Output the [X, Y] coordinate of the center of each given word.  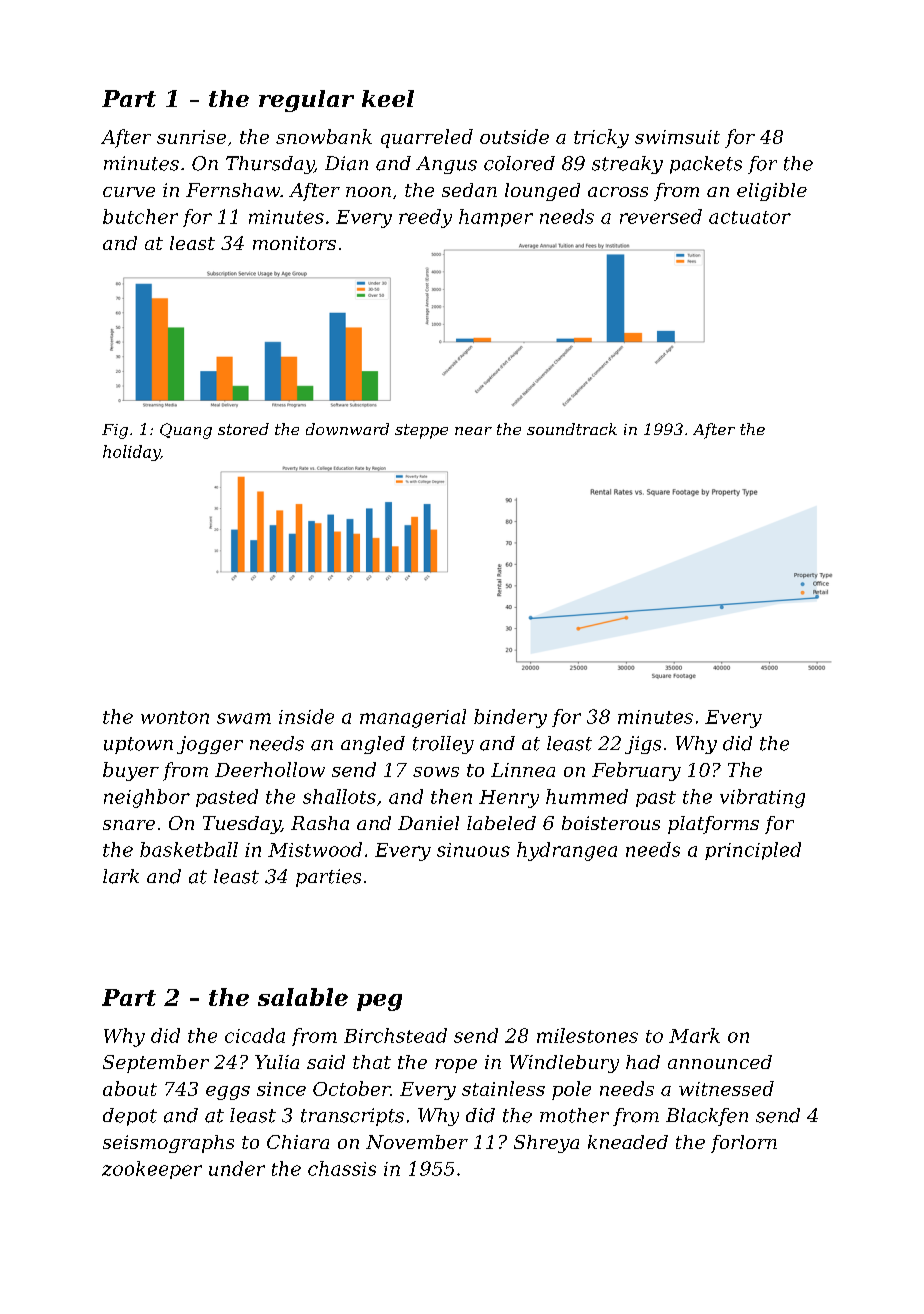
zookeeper [152, 1170]
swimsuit [677, 137]
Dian [346, 163]
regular [306, 101]
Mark [694, 1035]
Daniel [428, 823]
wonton [175, 717]
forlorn [744, 1144]
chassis [342, 1168]
